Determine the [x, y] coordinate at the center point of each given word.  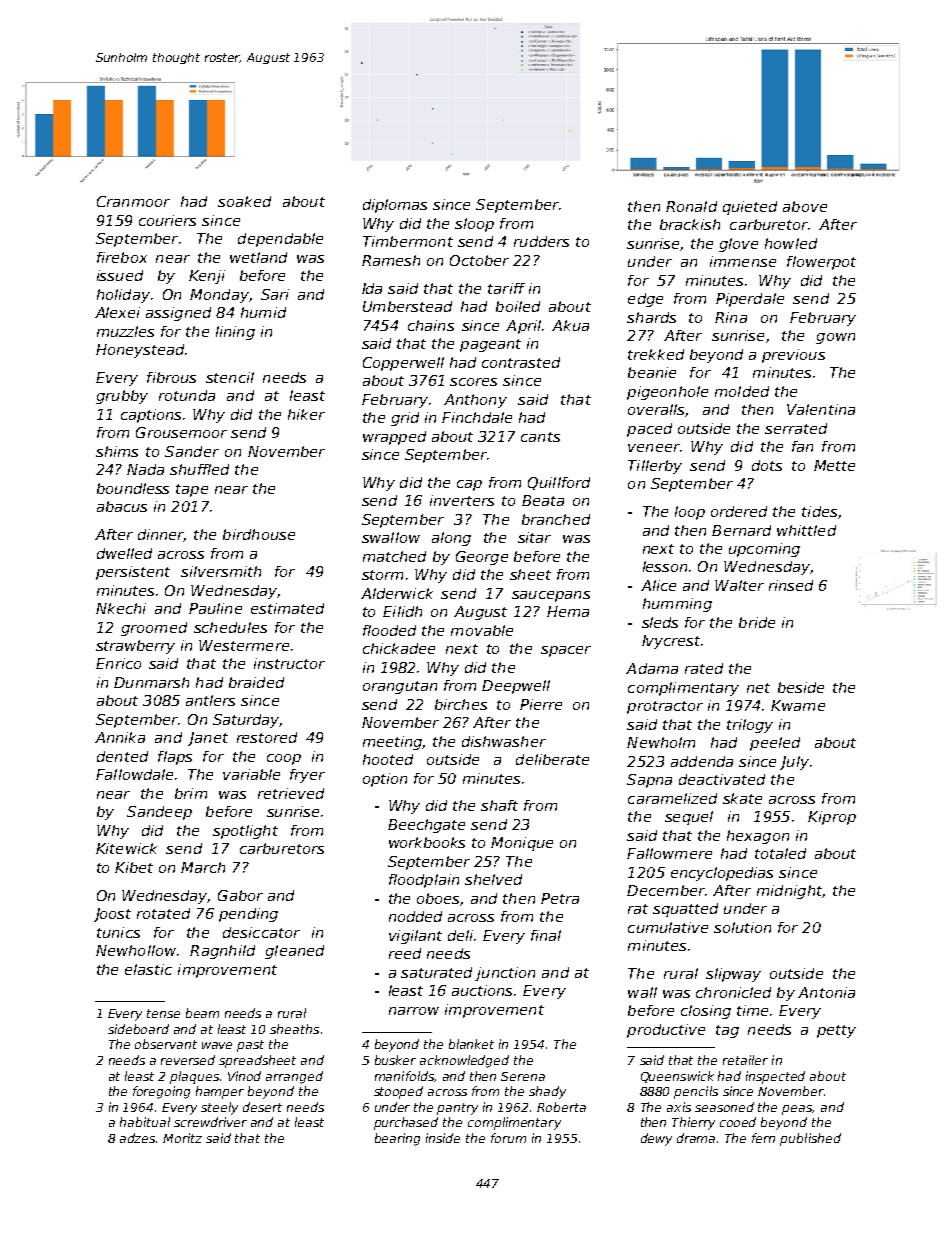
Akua [570, 325]
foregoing [161, 1092]
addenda [702, 761]
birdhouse [259, 534]
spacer [566, 651]
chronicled [733, 992]
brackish [690, 224]
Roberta [561, 1107]
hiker [306, 414]
